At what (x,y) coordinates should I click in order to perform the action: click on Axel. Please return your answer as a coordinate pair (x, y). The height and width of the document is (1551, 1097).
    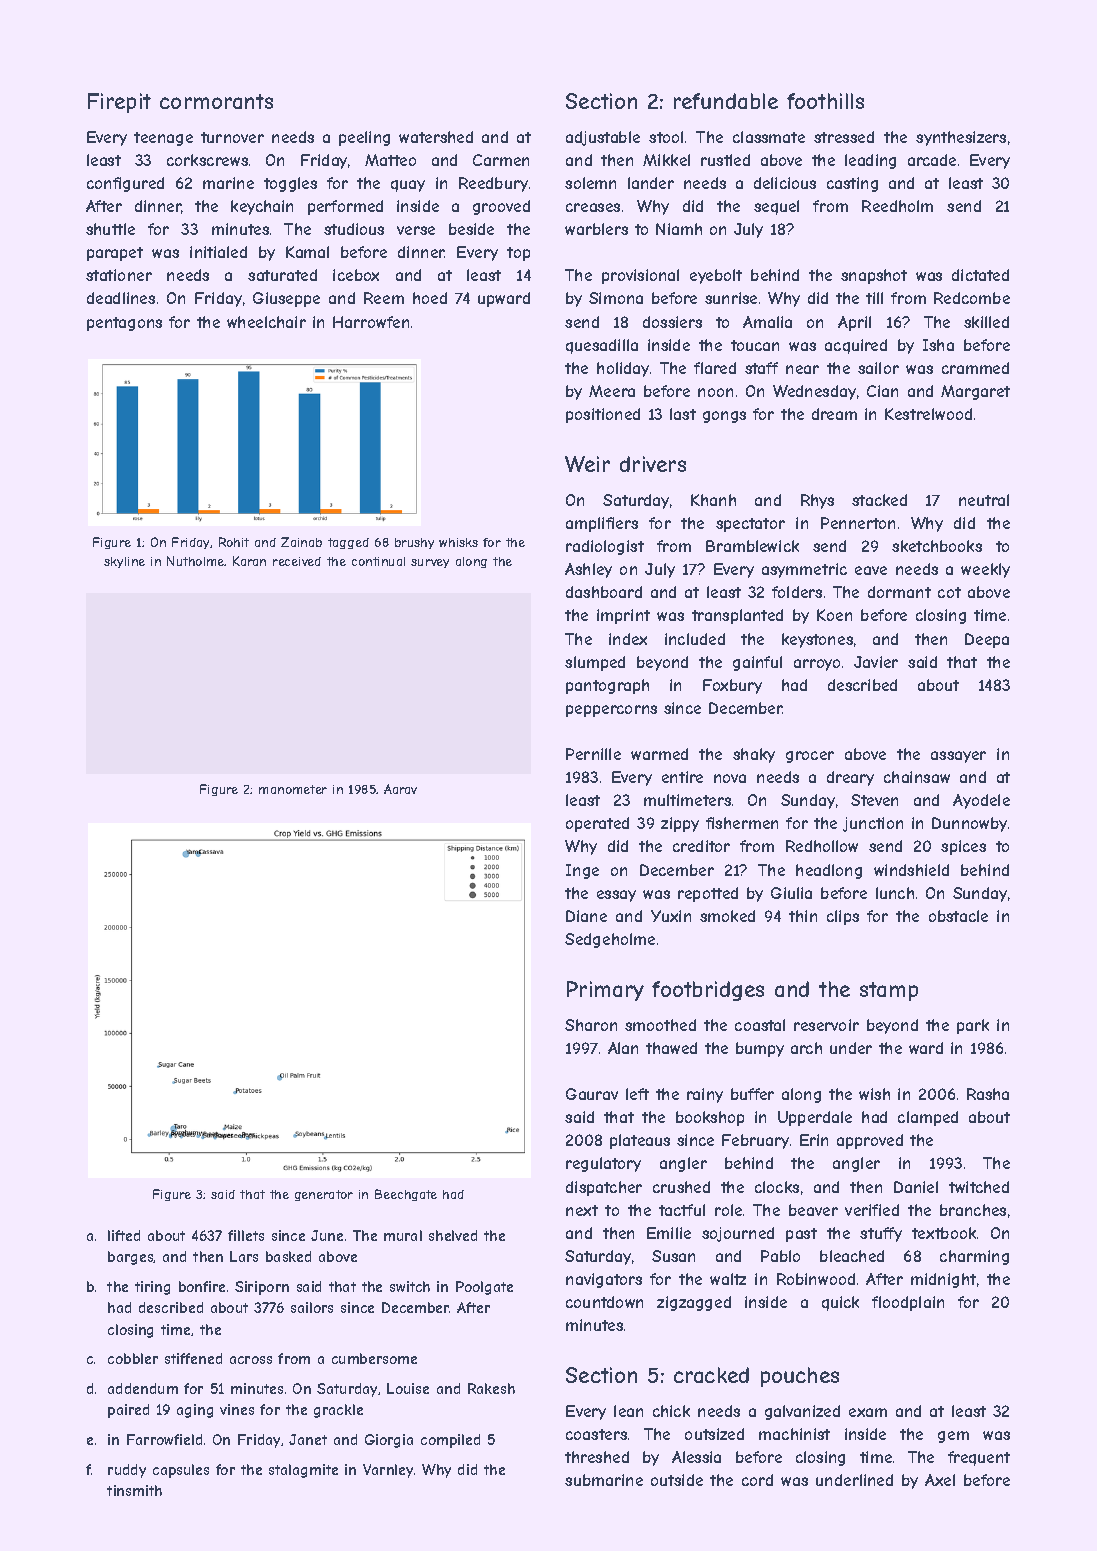
    Looking at the image, I should click on (940, 1480).
